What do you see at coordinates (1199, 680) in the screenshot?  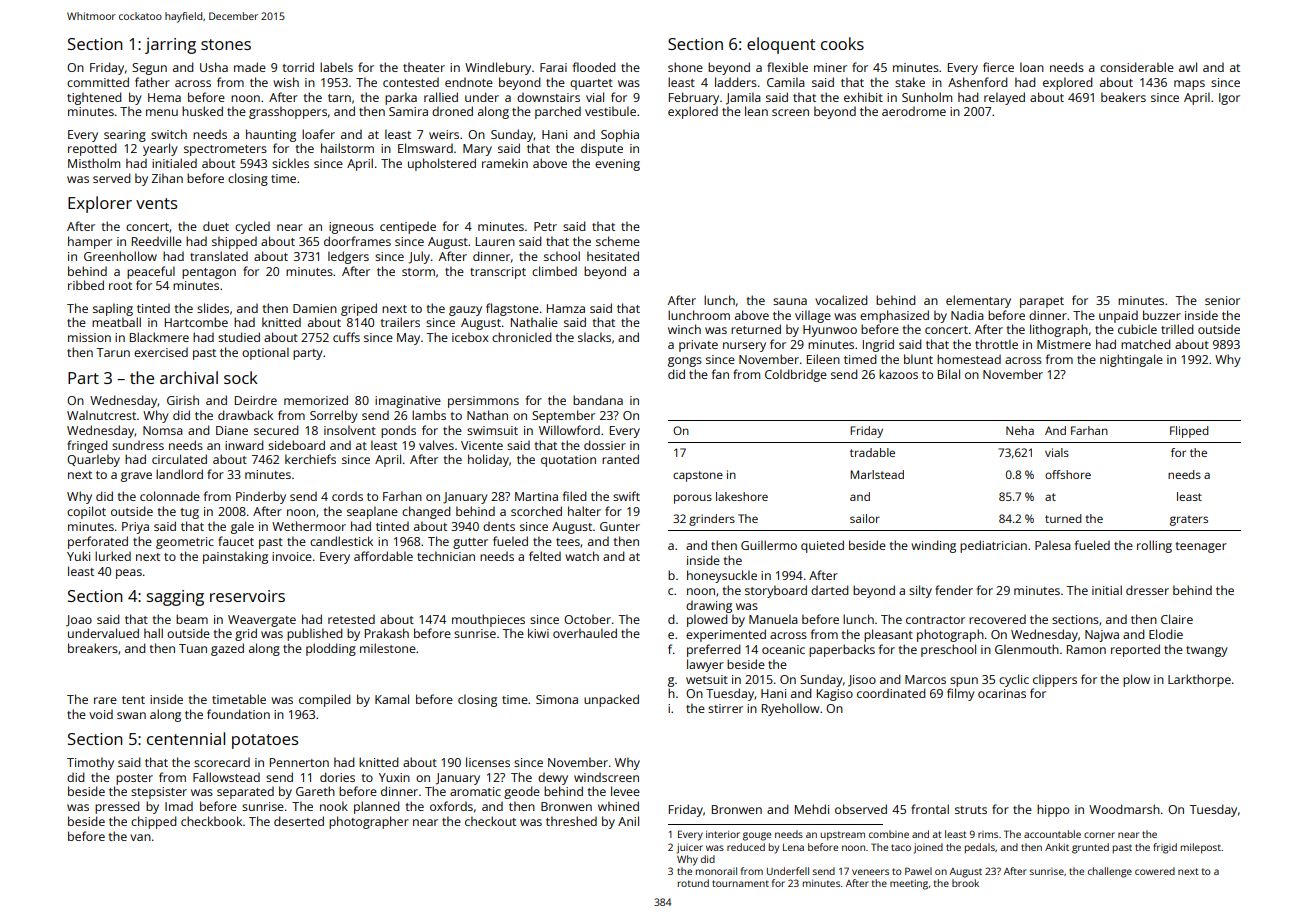 I see `Larkthorpe` at bounding box center [1199, 680].
